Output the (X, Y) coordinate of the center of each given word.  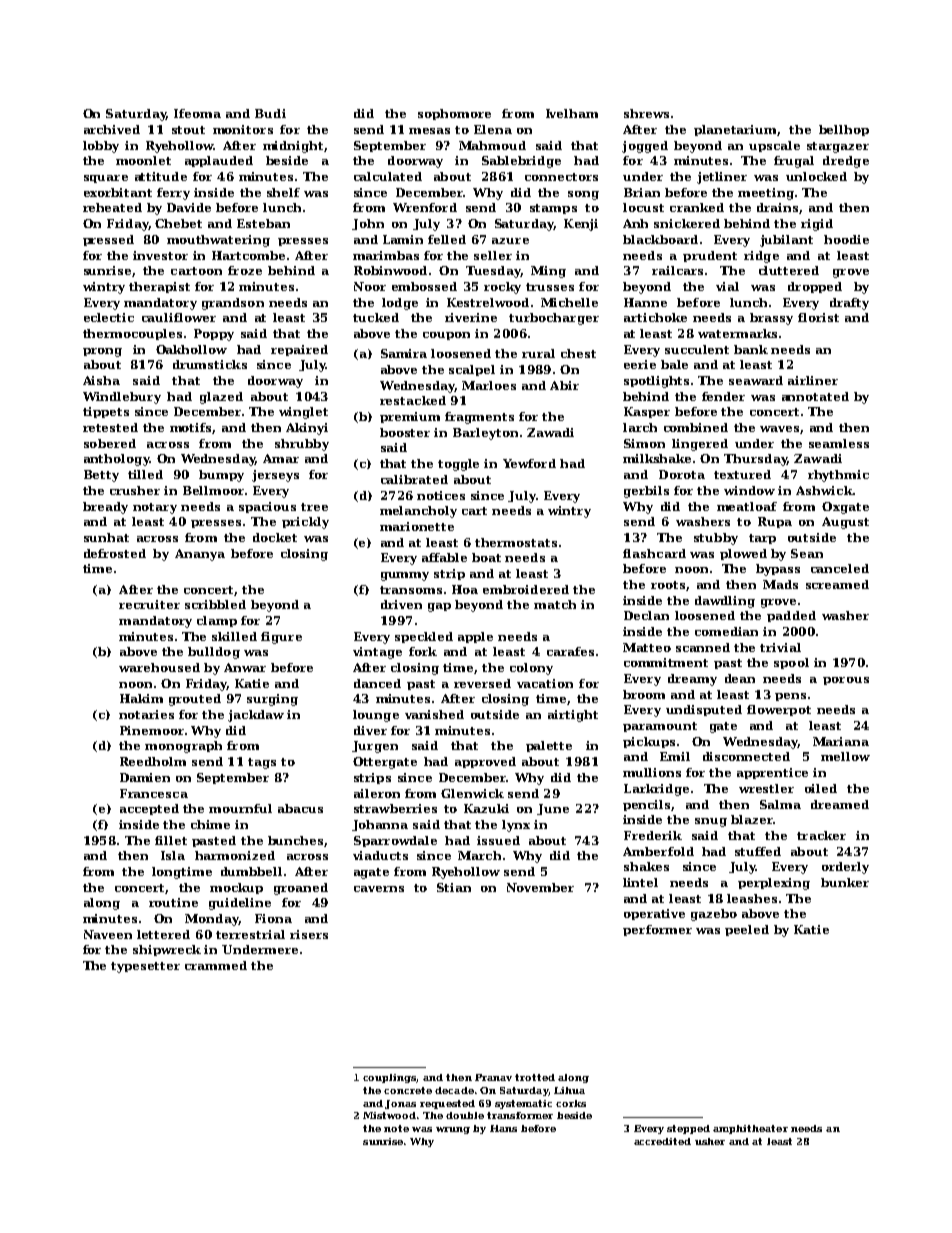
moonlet (143, 160)
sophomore (454, 114)
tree (314, 507)
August (845, 523)
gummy (405, 576)
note (396, 1128)
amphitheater (750, 1129)
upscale (774, 146)
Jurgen (375, 747)
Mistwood (389, 1115)
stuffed (758, 851)
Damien (145, 777)
